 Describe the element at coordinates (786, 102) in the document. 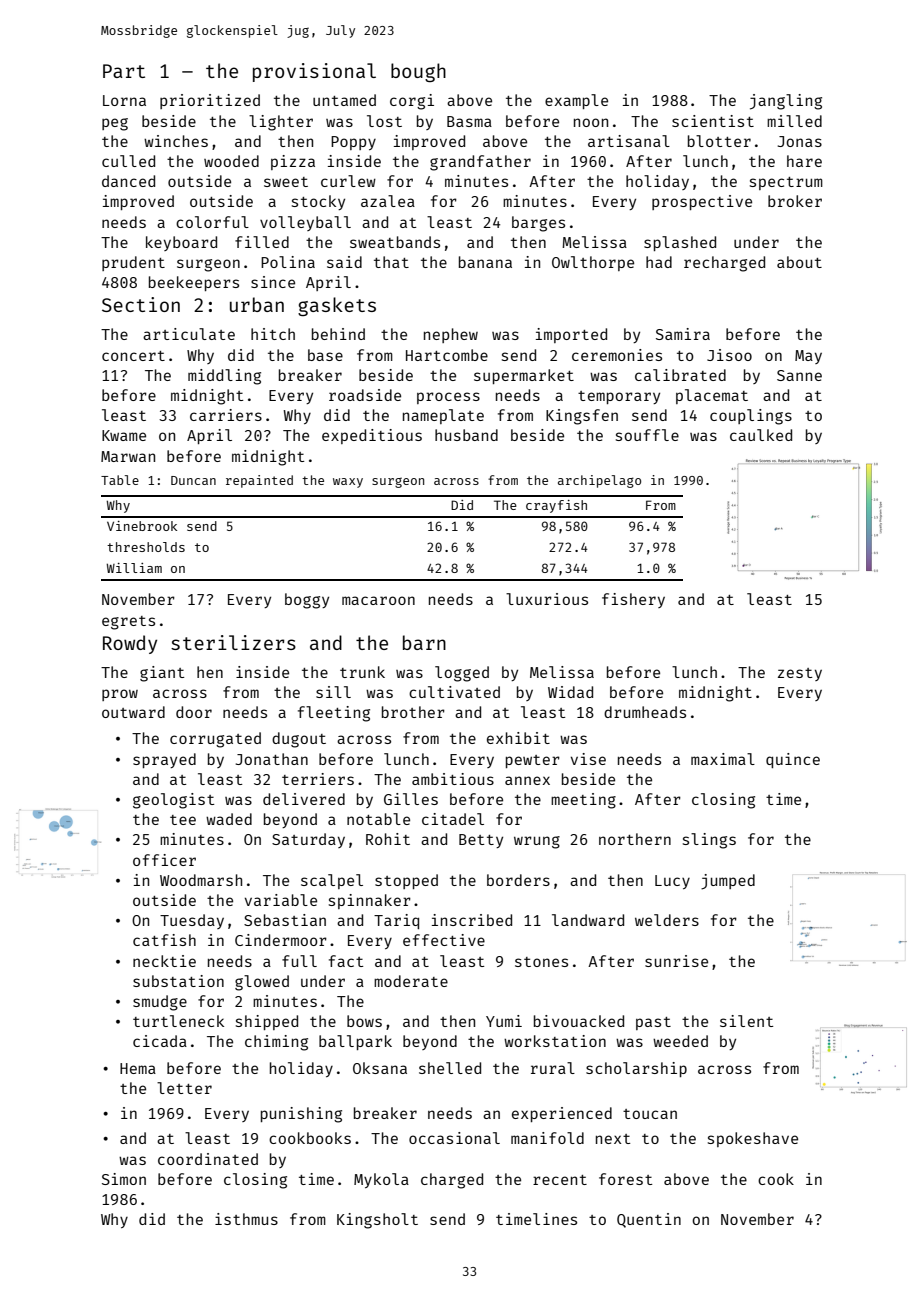

I see `jangling` at that location.
